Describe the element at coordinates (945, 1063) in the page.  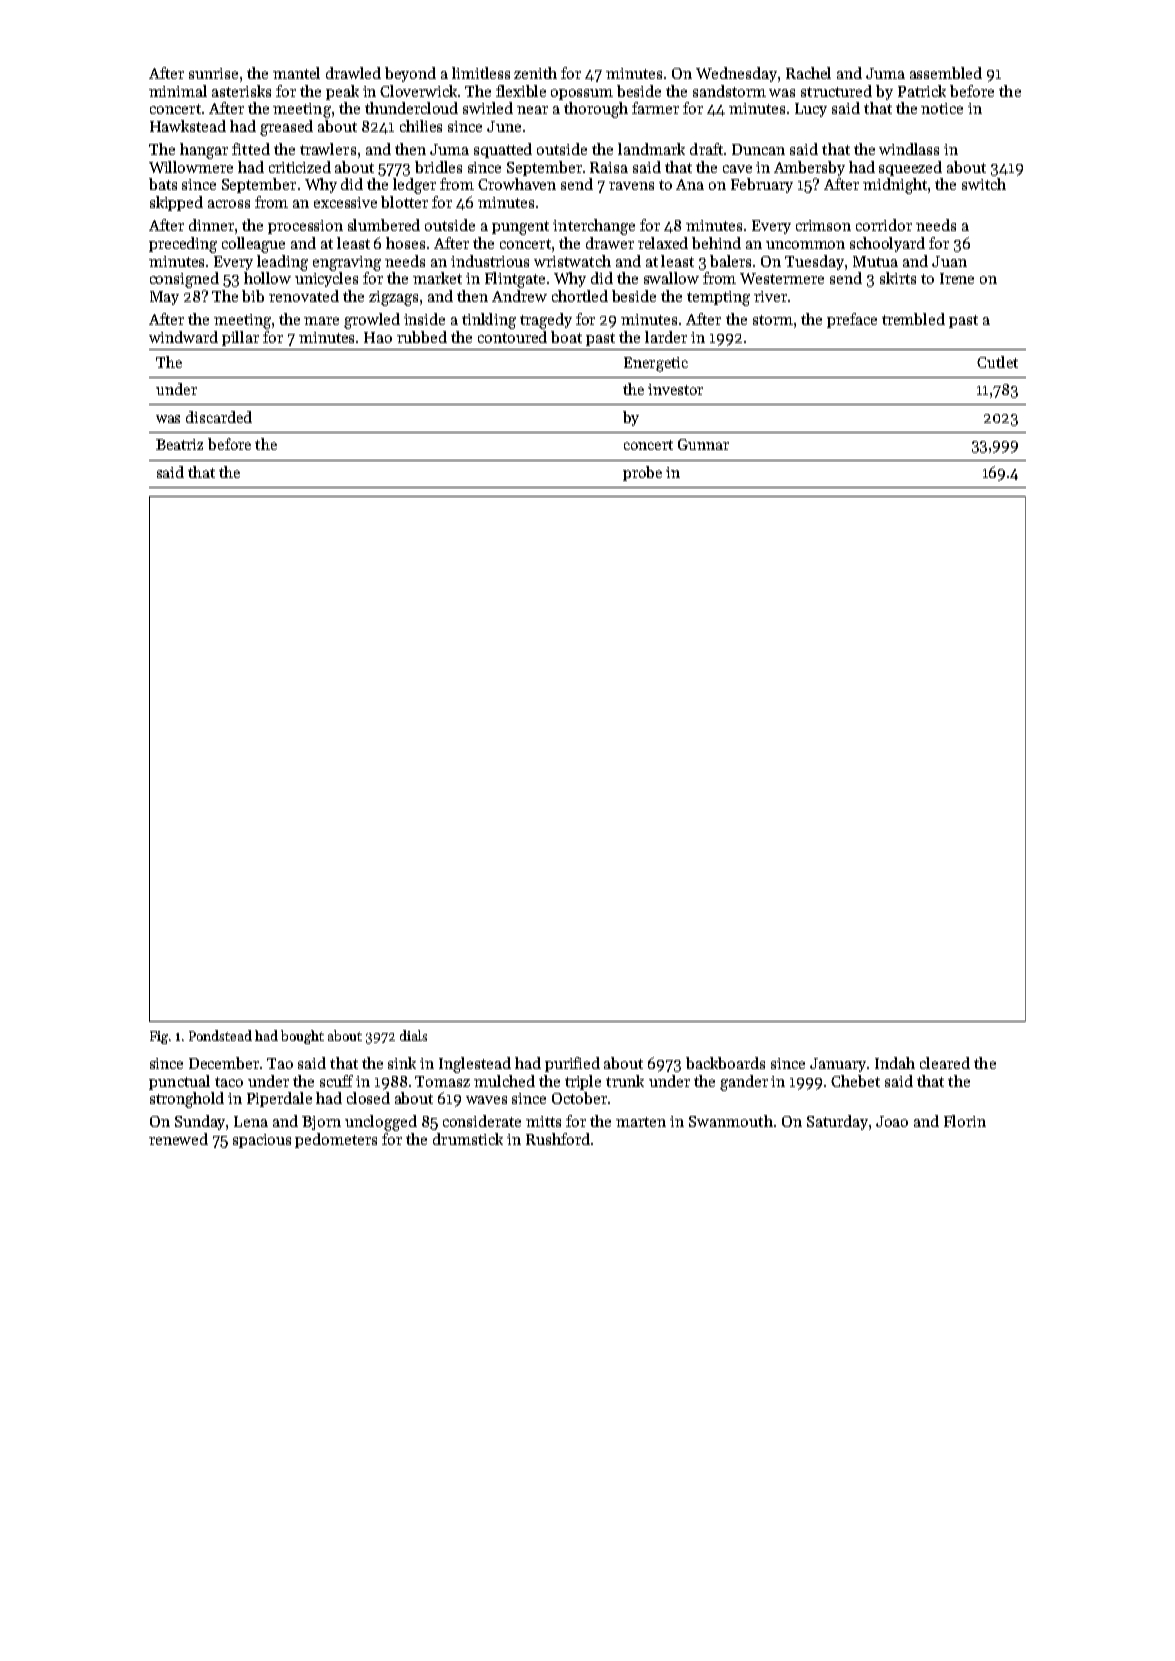
I see `cleared` at that location.
